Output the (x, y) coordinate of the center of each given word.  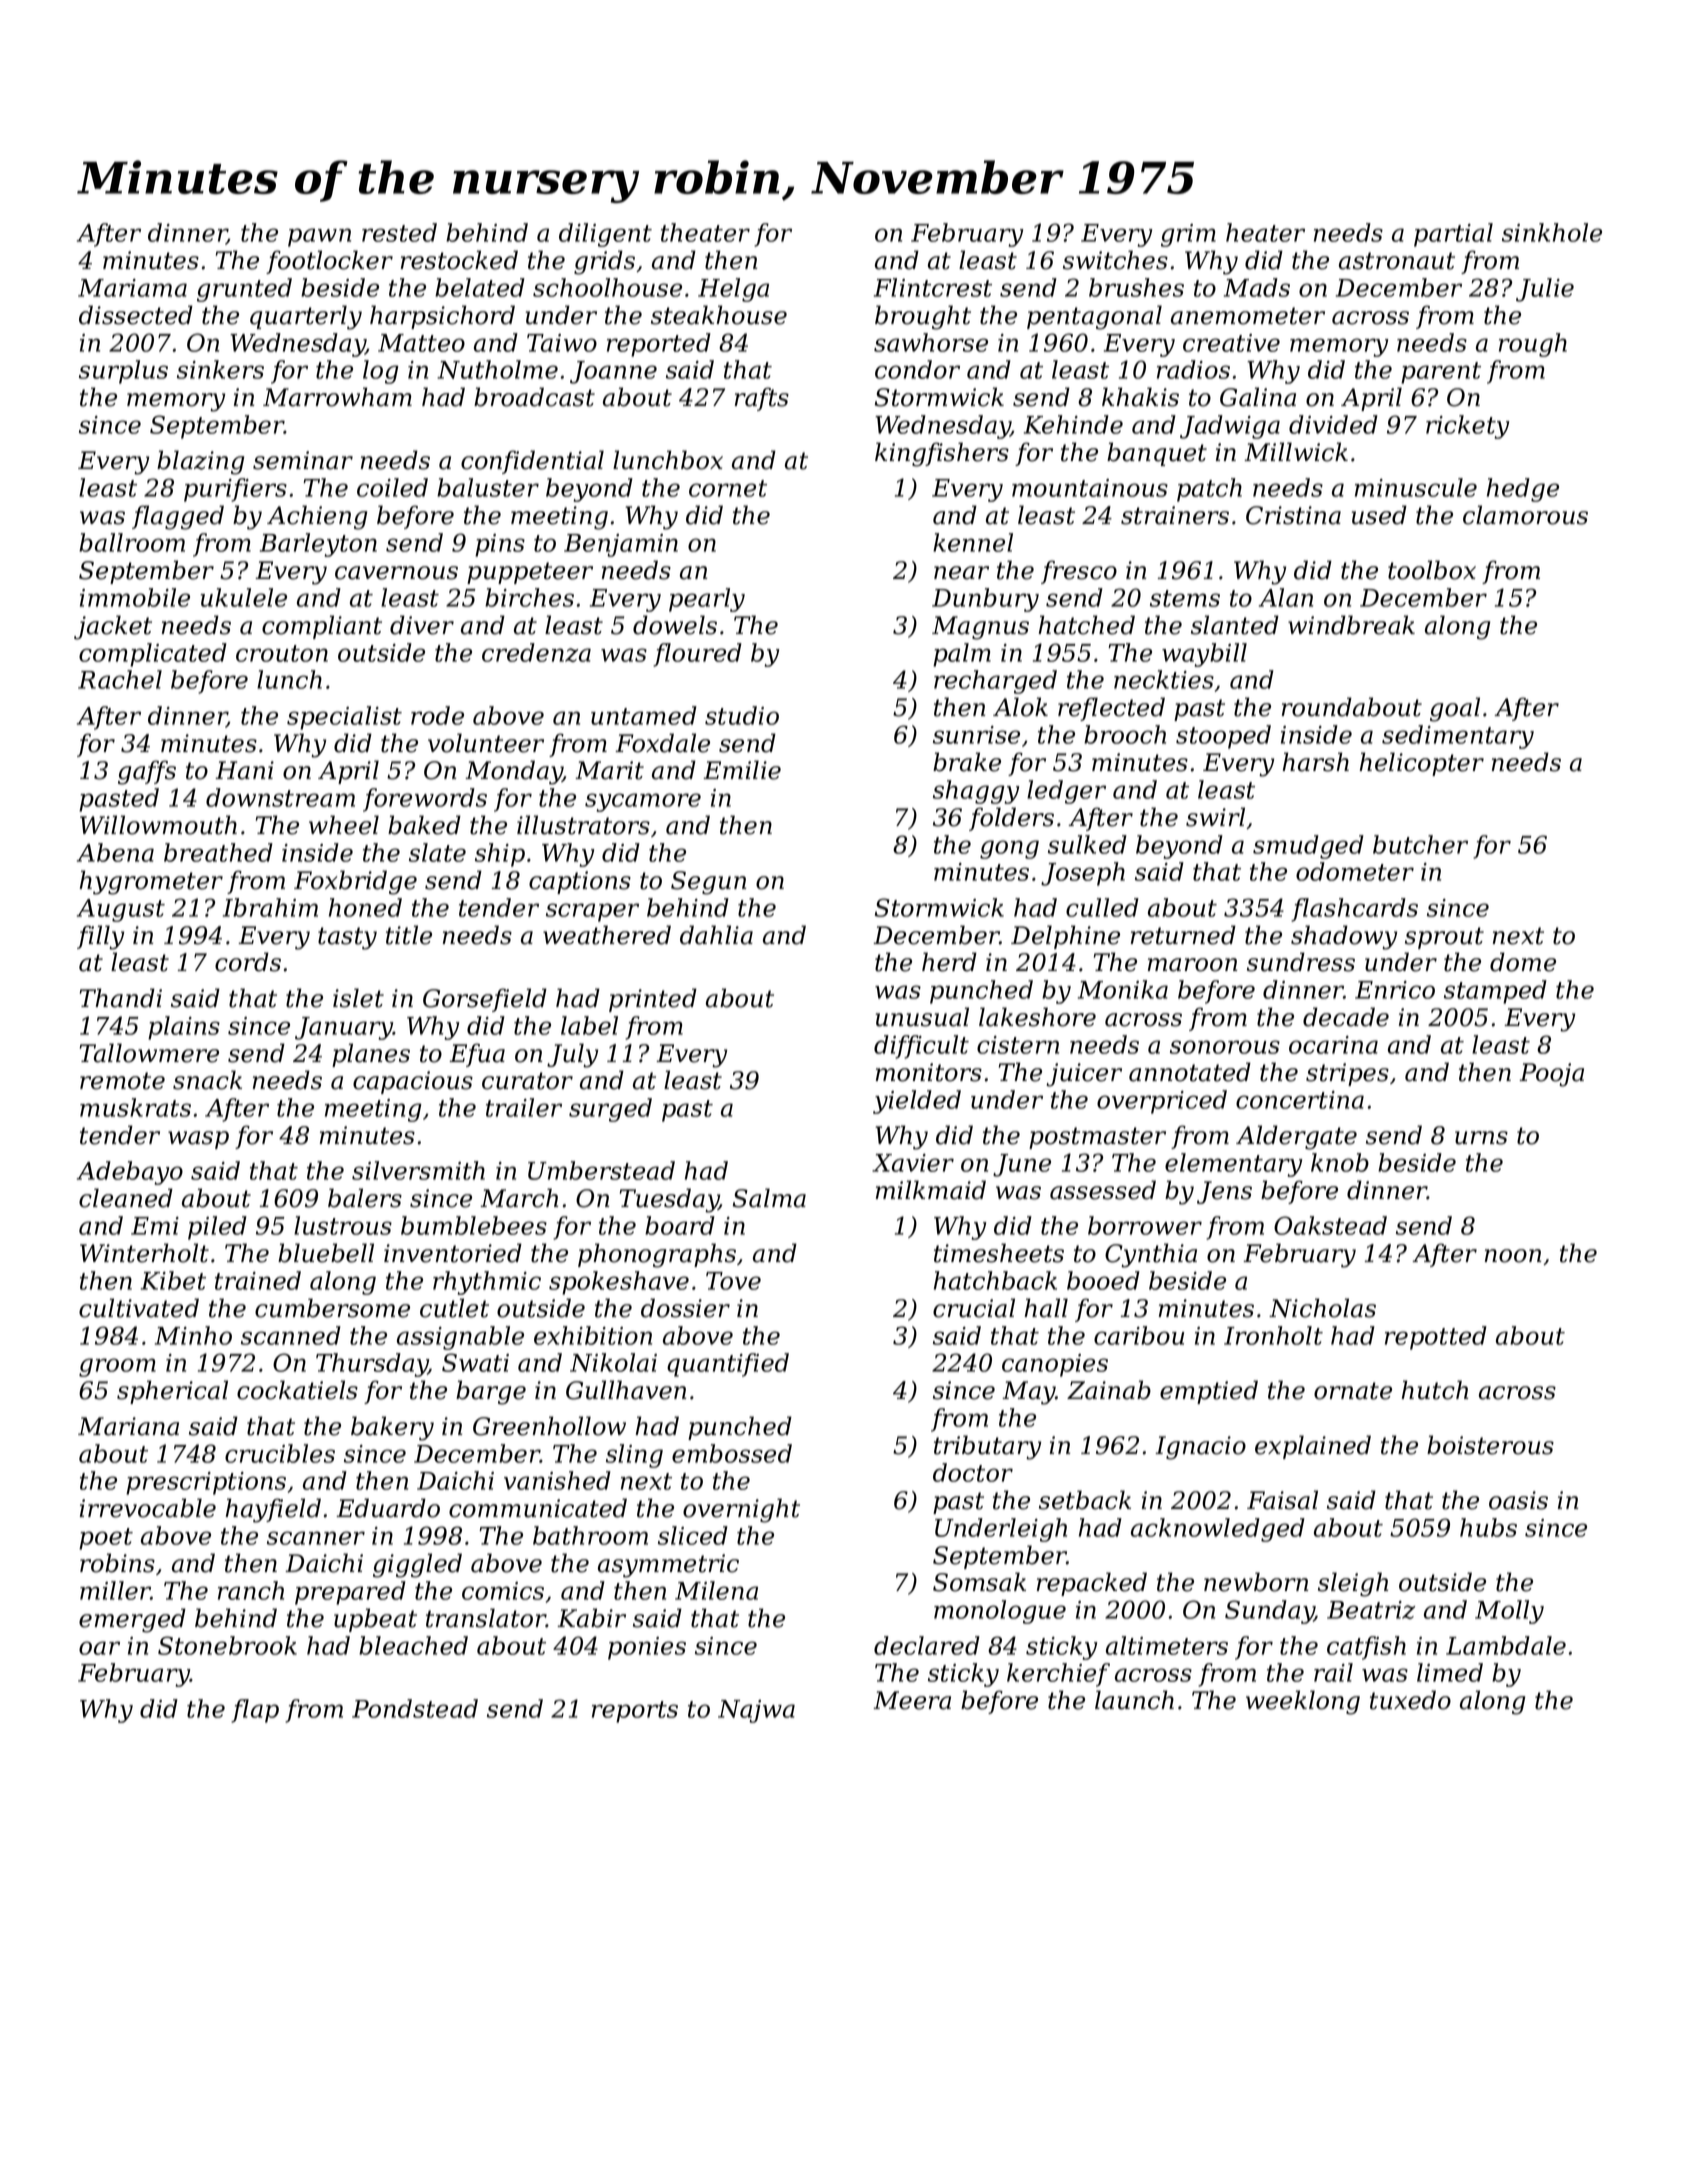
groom (117, 1367)
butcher (1420, 844)
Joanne (613, 372)
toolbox (1432, 570)
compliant (322, 627)
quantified (728, 1365)
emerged (132, 1620)
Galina (1258, 397)
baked (424, 825)
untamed (644, 715)
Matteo (421, 343)
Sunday (1269, 1612)
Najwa (756, 1711)
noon (1513, 1256)
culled (1102, 907)
